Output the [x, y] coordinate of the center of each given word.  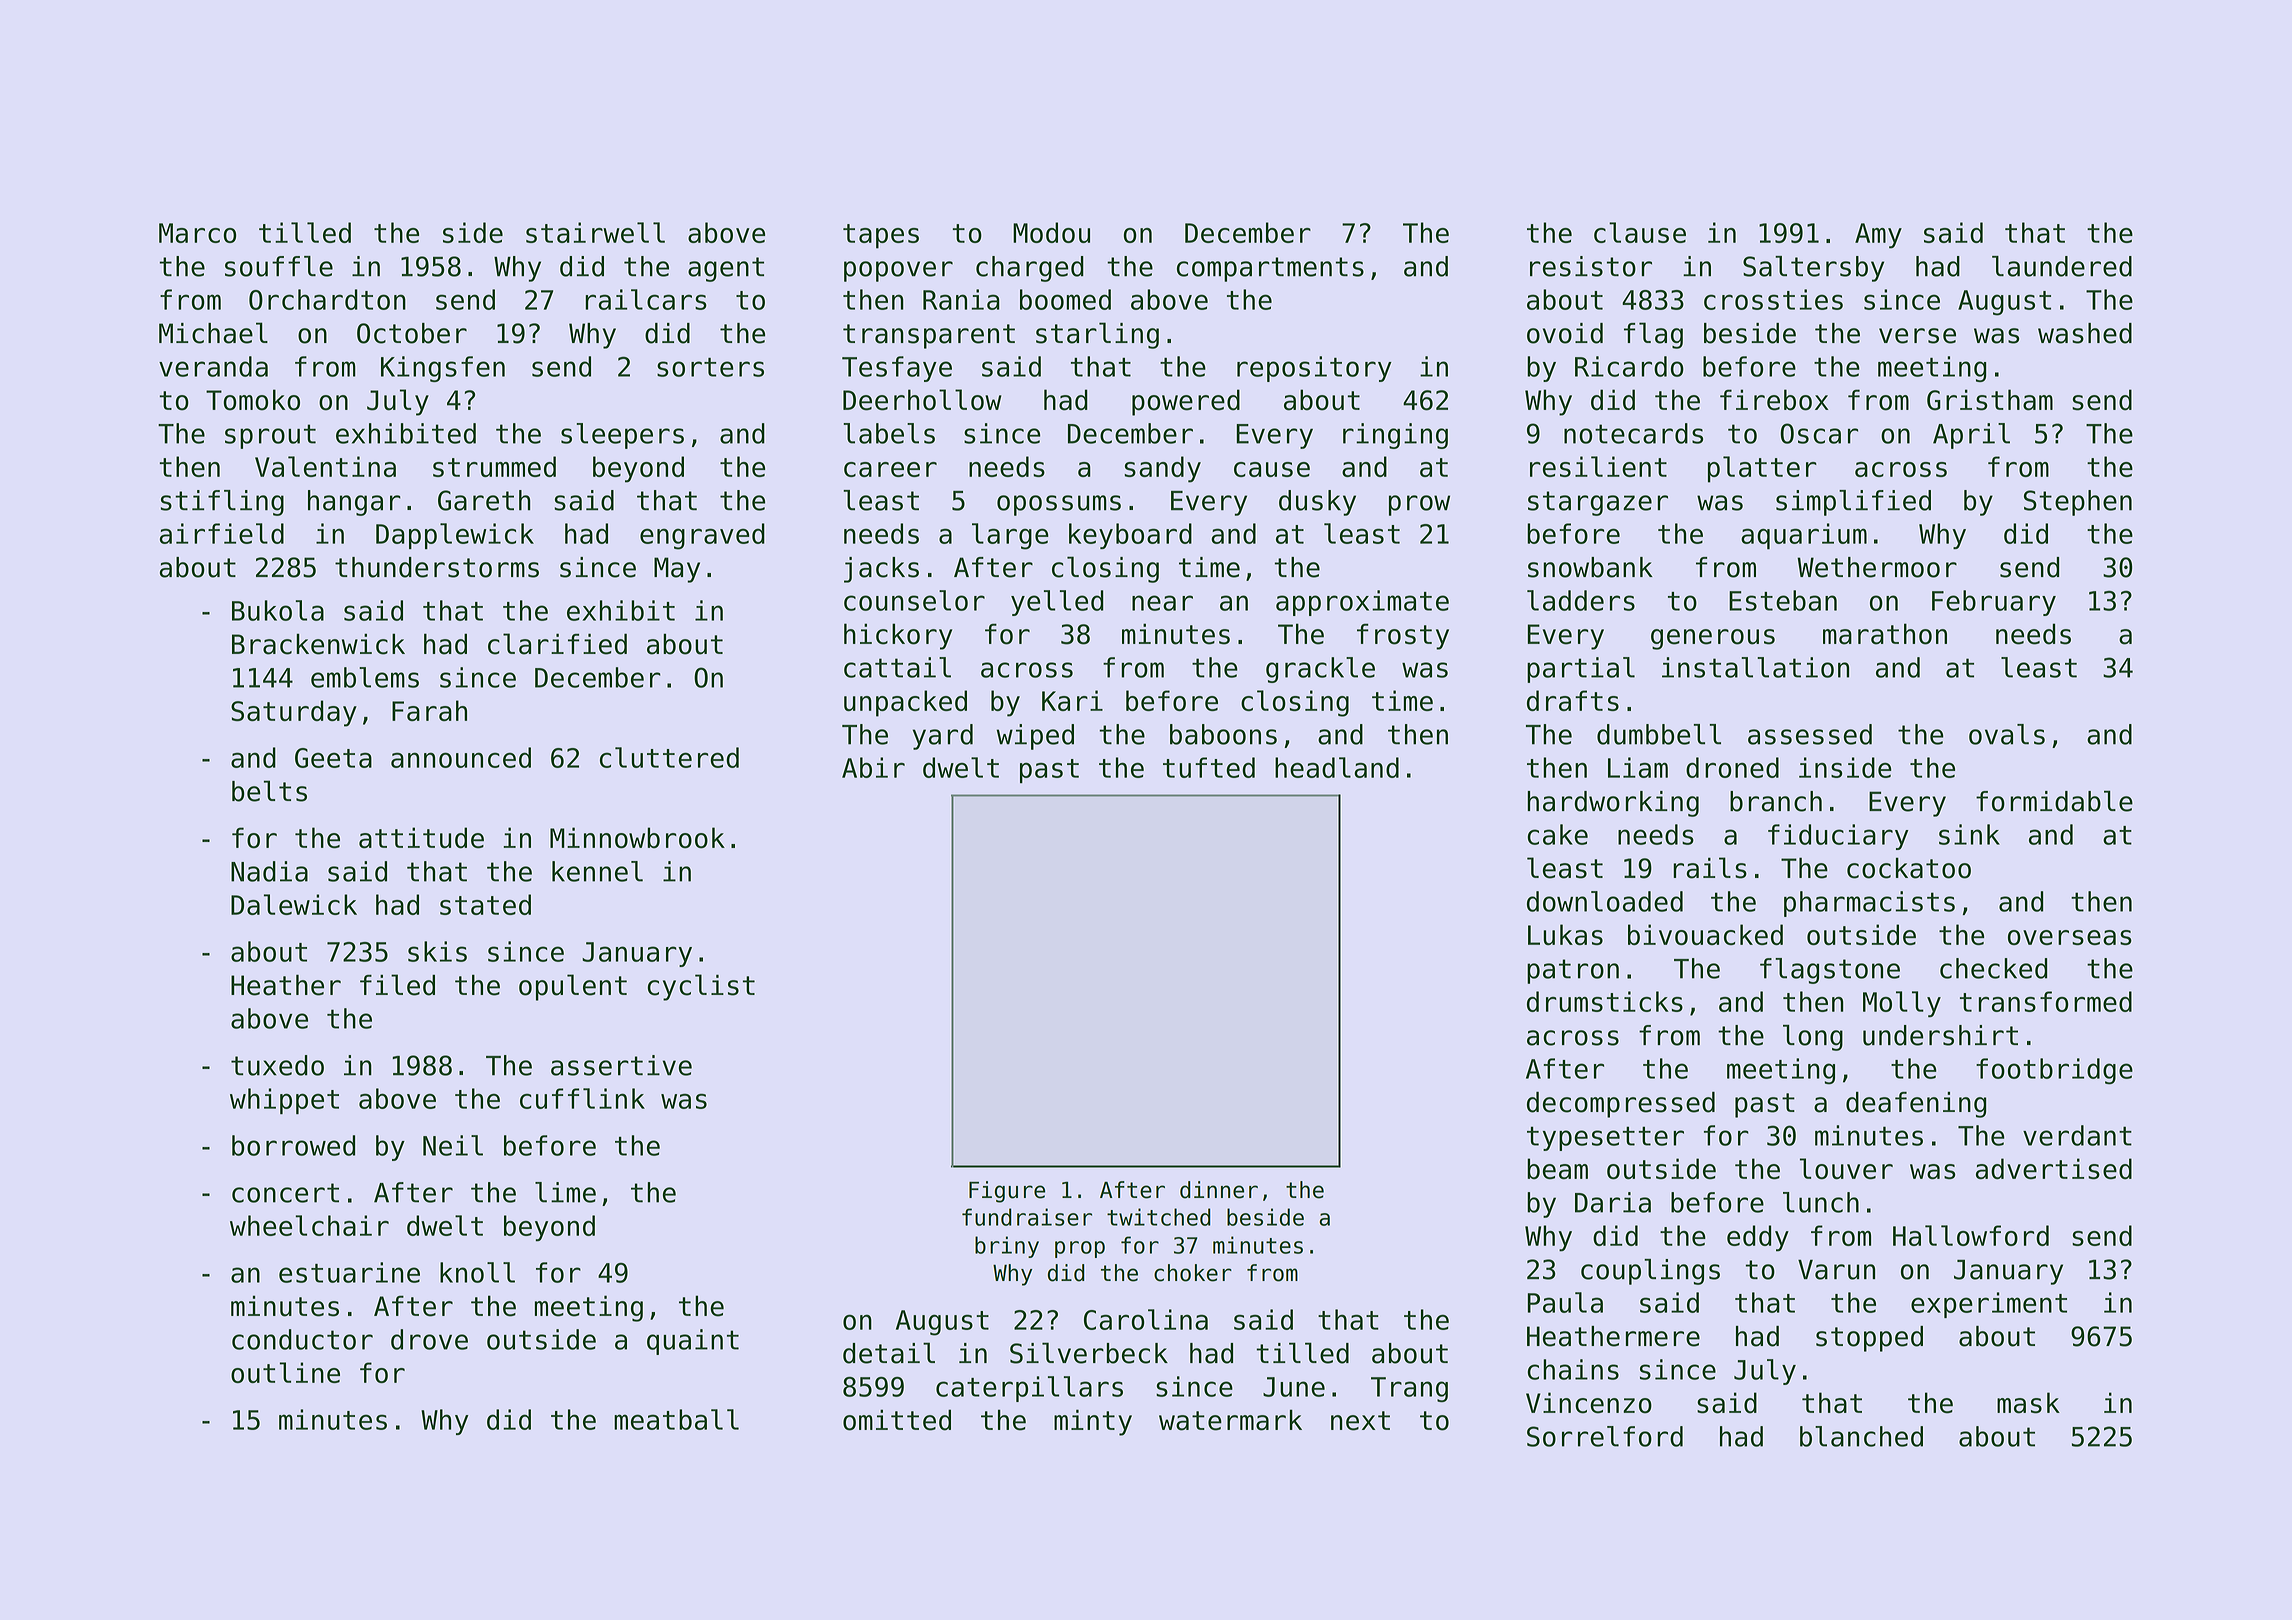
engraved [702, 536]
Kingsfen [443, 369]
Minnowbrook [637, 838]
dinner [1219, 1190]
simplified [1853, 503]
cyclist [701, 987]
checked [1993, 968]
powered [1186, 402]
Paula [1565, 1302]
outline [285, 1372]
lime [565, 1192]
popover [898, 271]
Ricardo [1629, 366]
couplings [1650, 1272]
